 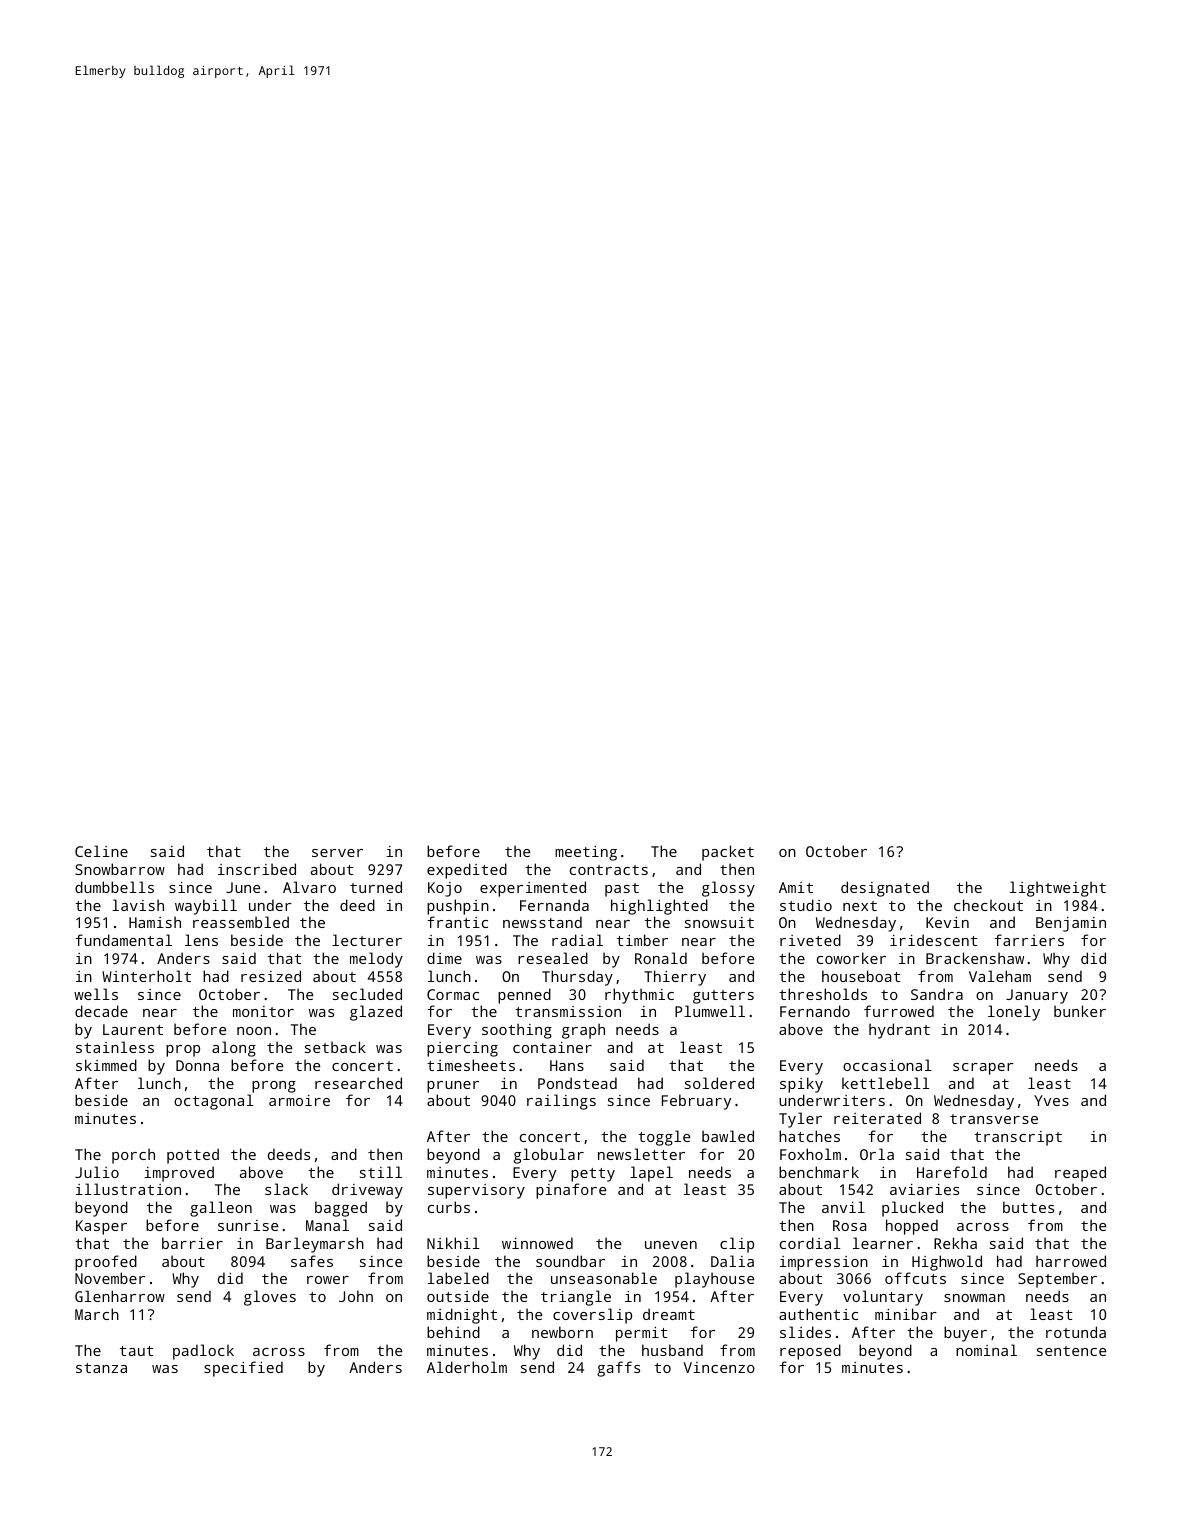 What do you see at coordinates (567, 1065) in the document?
I see `Hans` at bounding box center [567, 1065].
